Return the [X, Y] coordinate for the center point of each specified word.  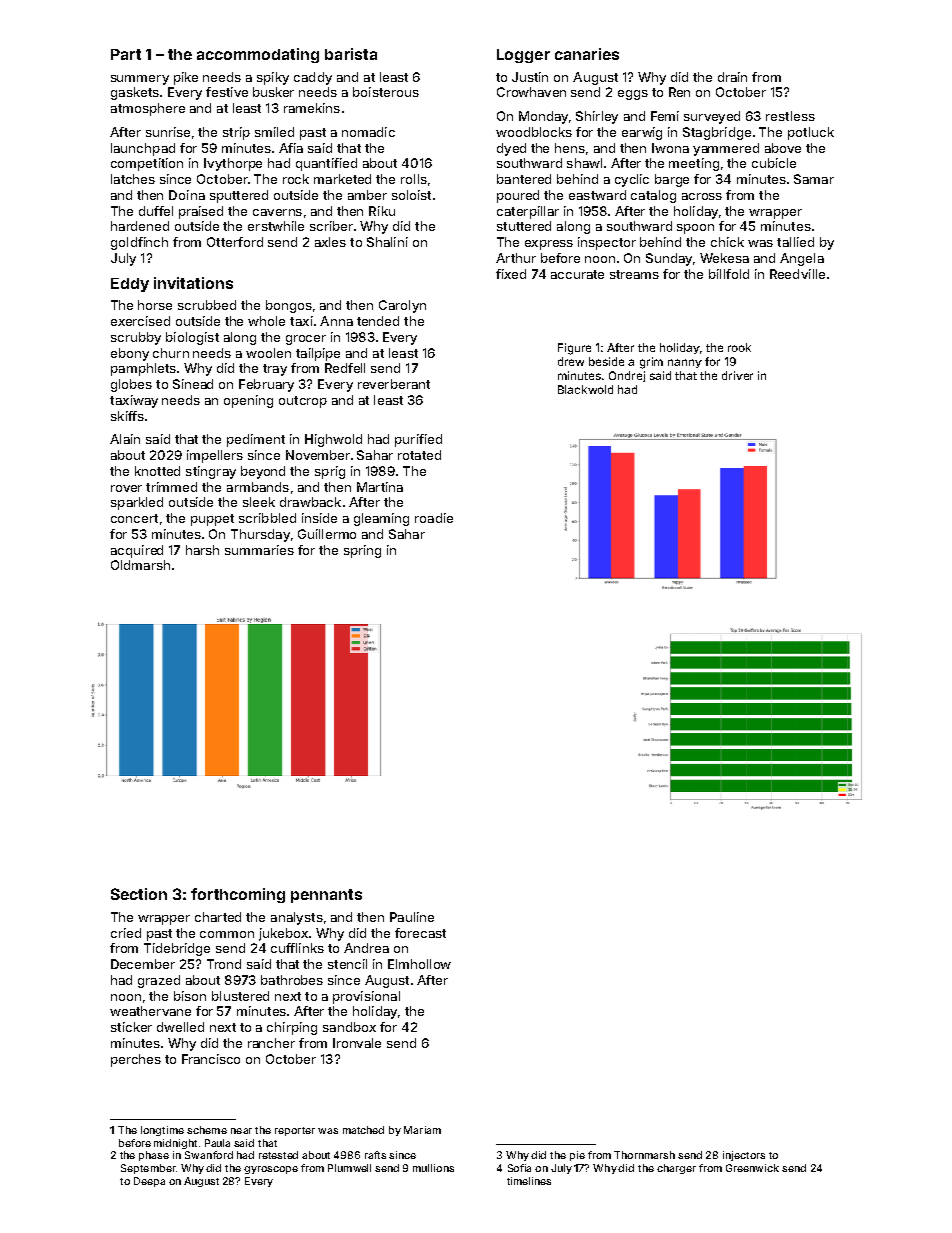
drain [732, 77]
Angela [802, 259]
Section [139, 894]
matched [363, 1130]
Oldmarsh [140, 565]
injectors [744, 1156]
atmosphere [148, 109]
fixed [511, 274]
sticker [131, 1027]
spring [362, 551]
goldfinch [139, 243]
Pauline [412, 917]
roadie [434, 518]
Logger [523, 56]
